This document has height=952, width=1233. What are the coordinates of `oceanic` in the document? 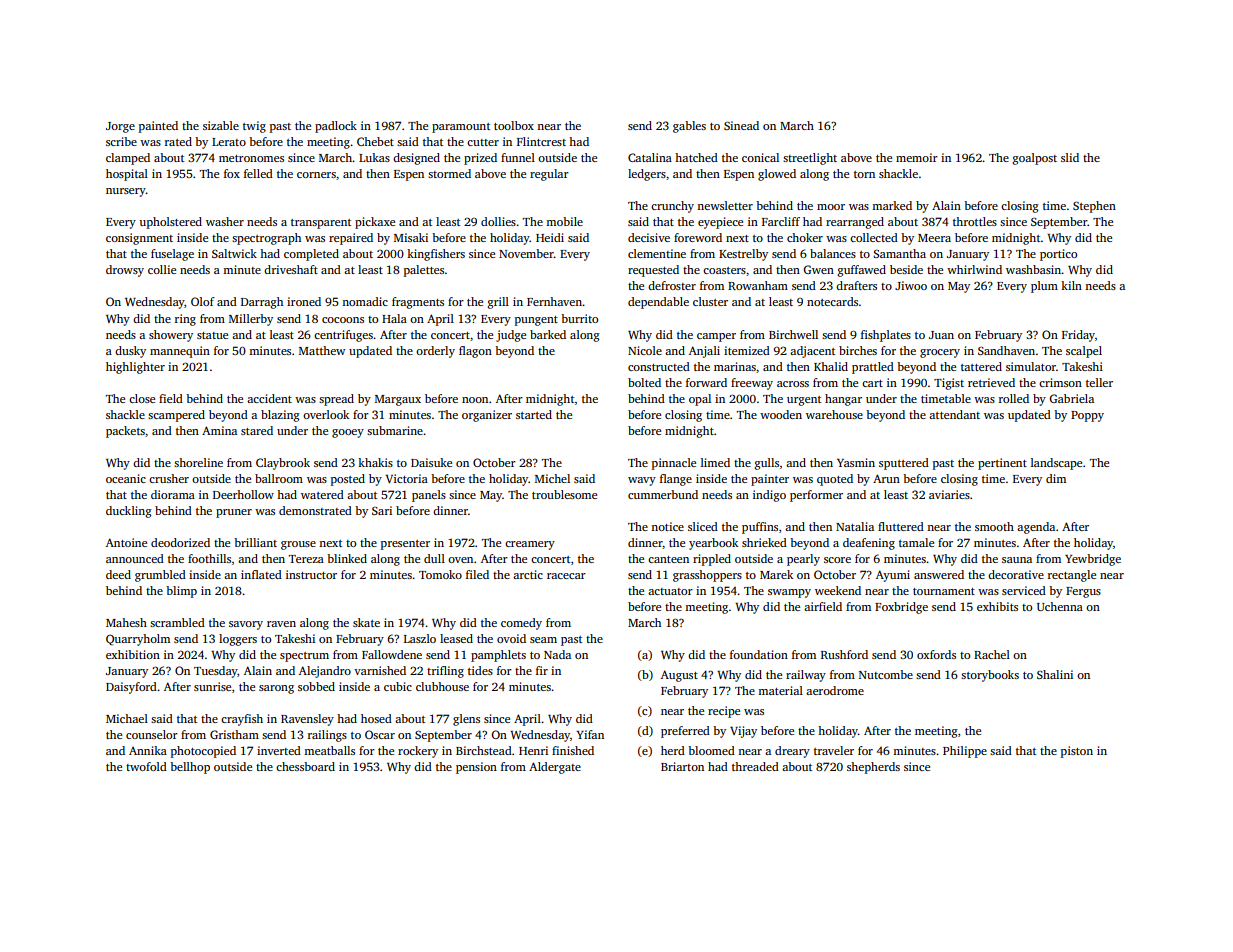 It's located at (126, 478).
